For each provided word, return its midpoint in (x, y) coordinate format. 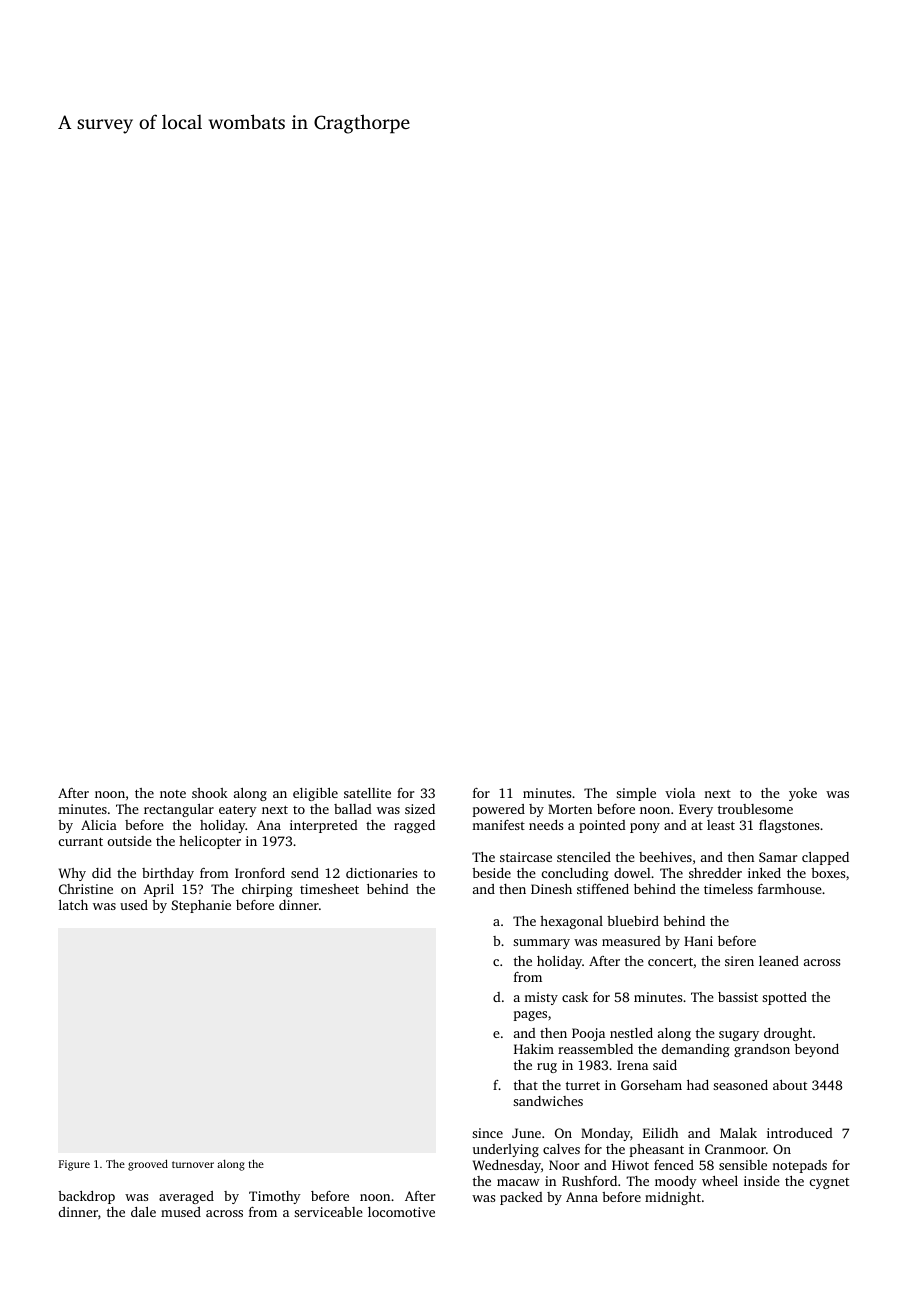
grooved (148, 1165)
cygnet (829, 1183)
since (487, 1133)
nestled (631, 1033)
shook (210, 793)
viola (680, 793)
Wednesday (507, 1166)
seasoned (740, 1085)
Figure (74, 1165)
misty (541, 998)
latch (73, 905)
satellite (367, 793)
